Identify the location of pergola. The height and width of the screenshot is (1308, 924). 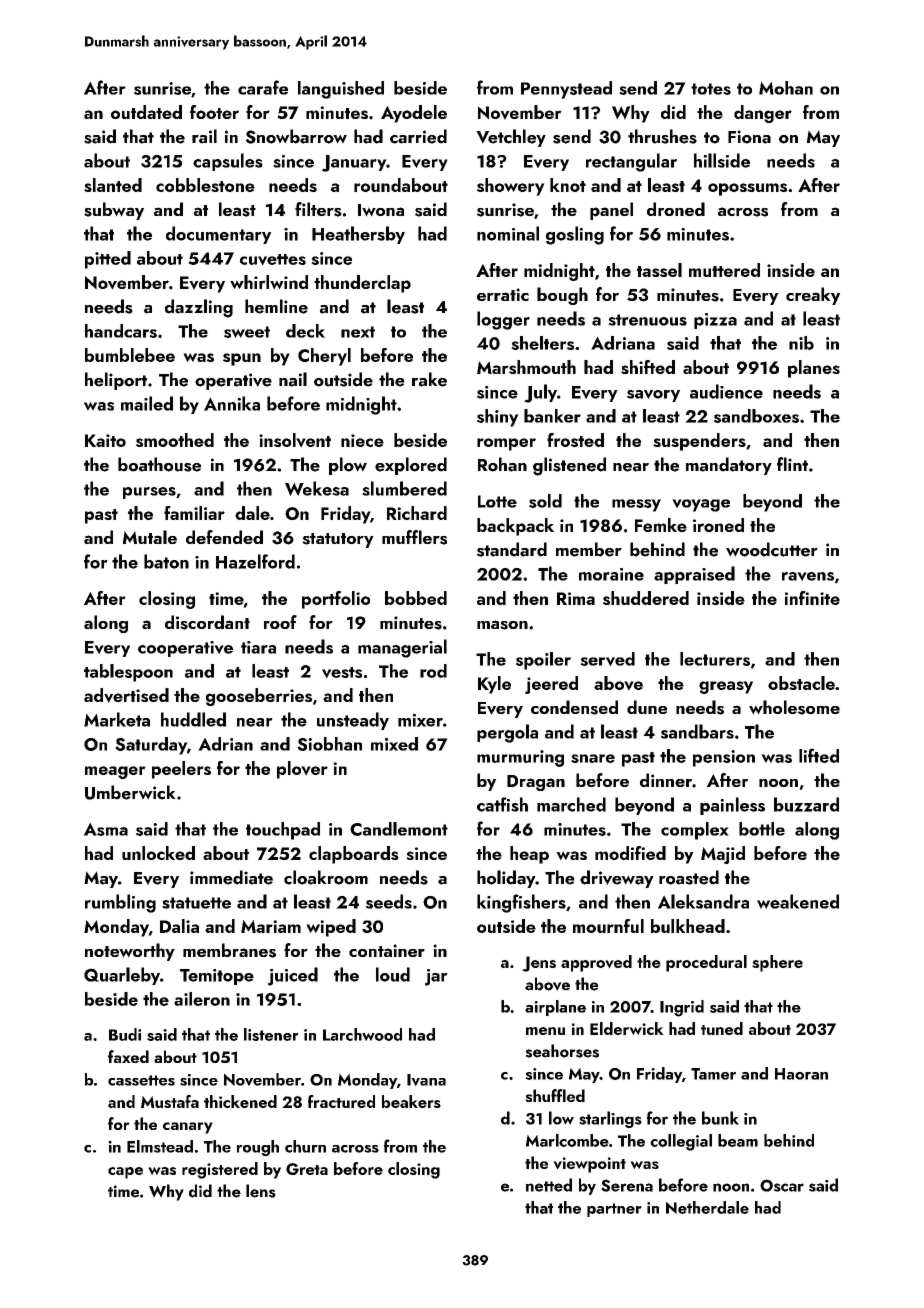
(507, 733).
